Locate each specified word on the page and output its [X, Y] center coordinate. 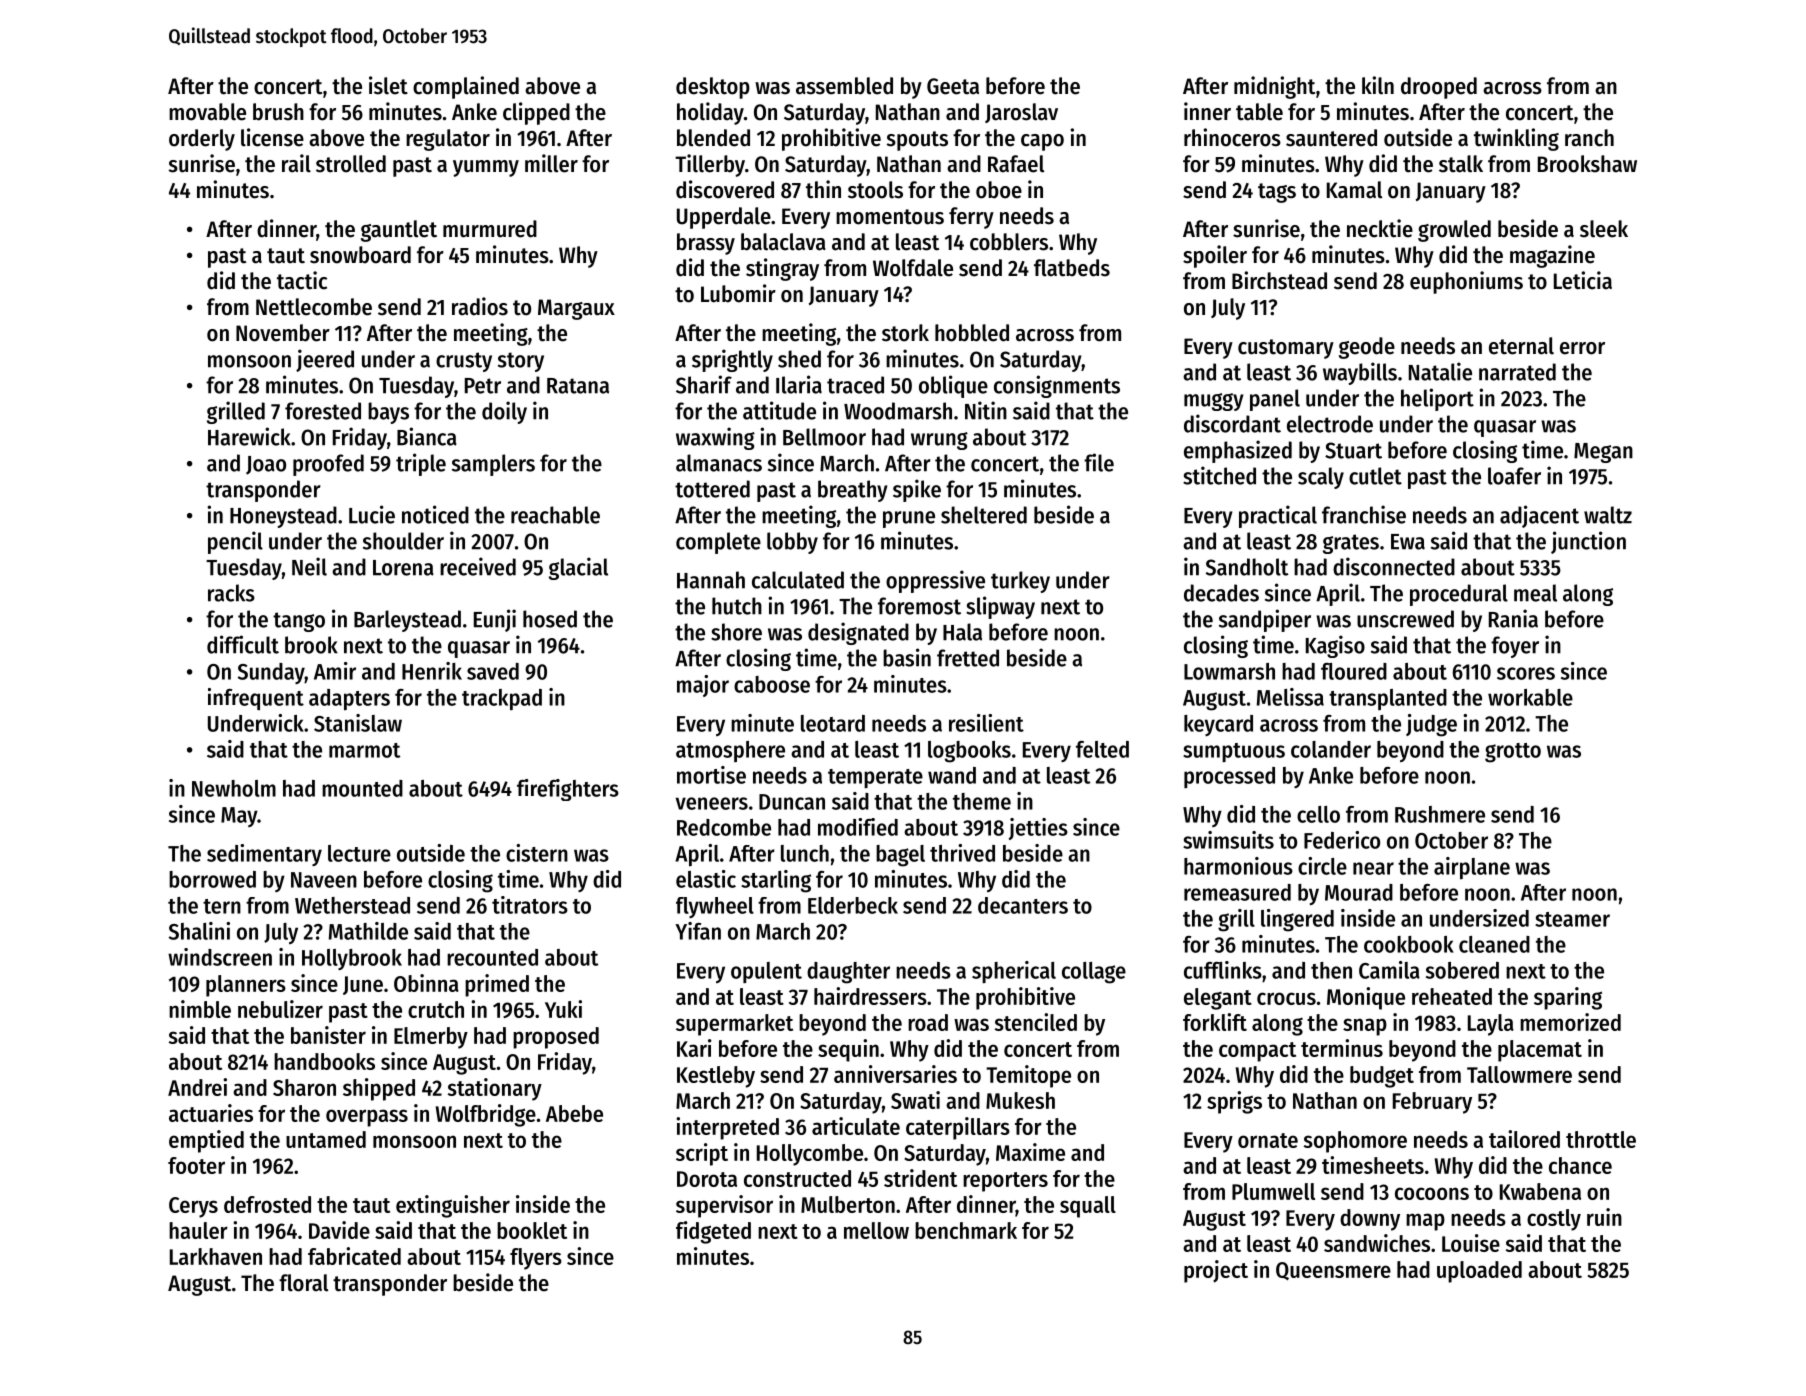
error [1582, 348]
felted [1102, 749]
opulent [766, 972]
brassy [706, 244]
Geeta [953, 86]
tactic [302, 280]
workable [1530, 697]
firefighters [568, 790]
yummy [486, 168]
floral [303, 1283]
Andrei [197, 1087]
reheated [1452, 996]
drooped [1439, 88]
